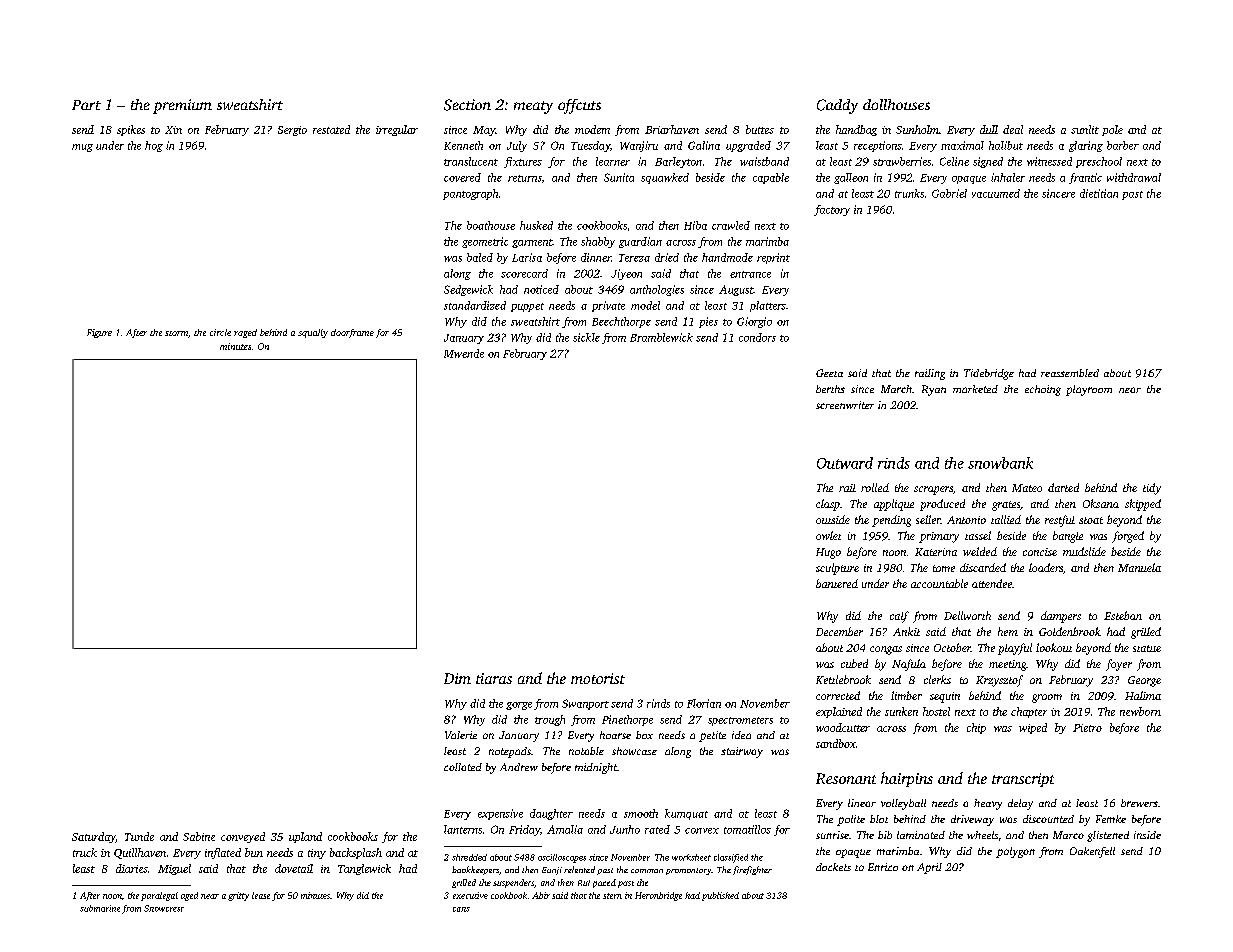  Describe the element at coordinates (475, 305) in the page. I see `standardized` at that location.
